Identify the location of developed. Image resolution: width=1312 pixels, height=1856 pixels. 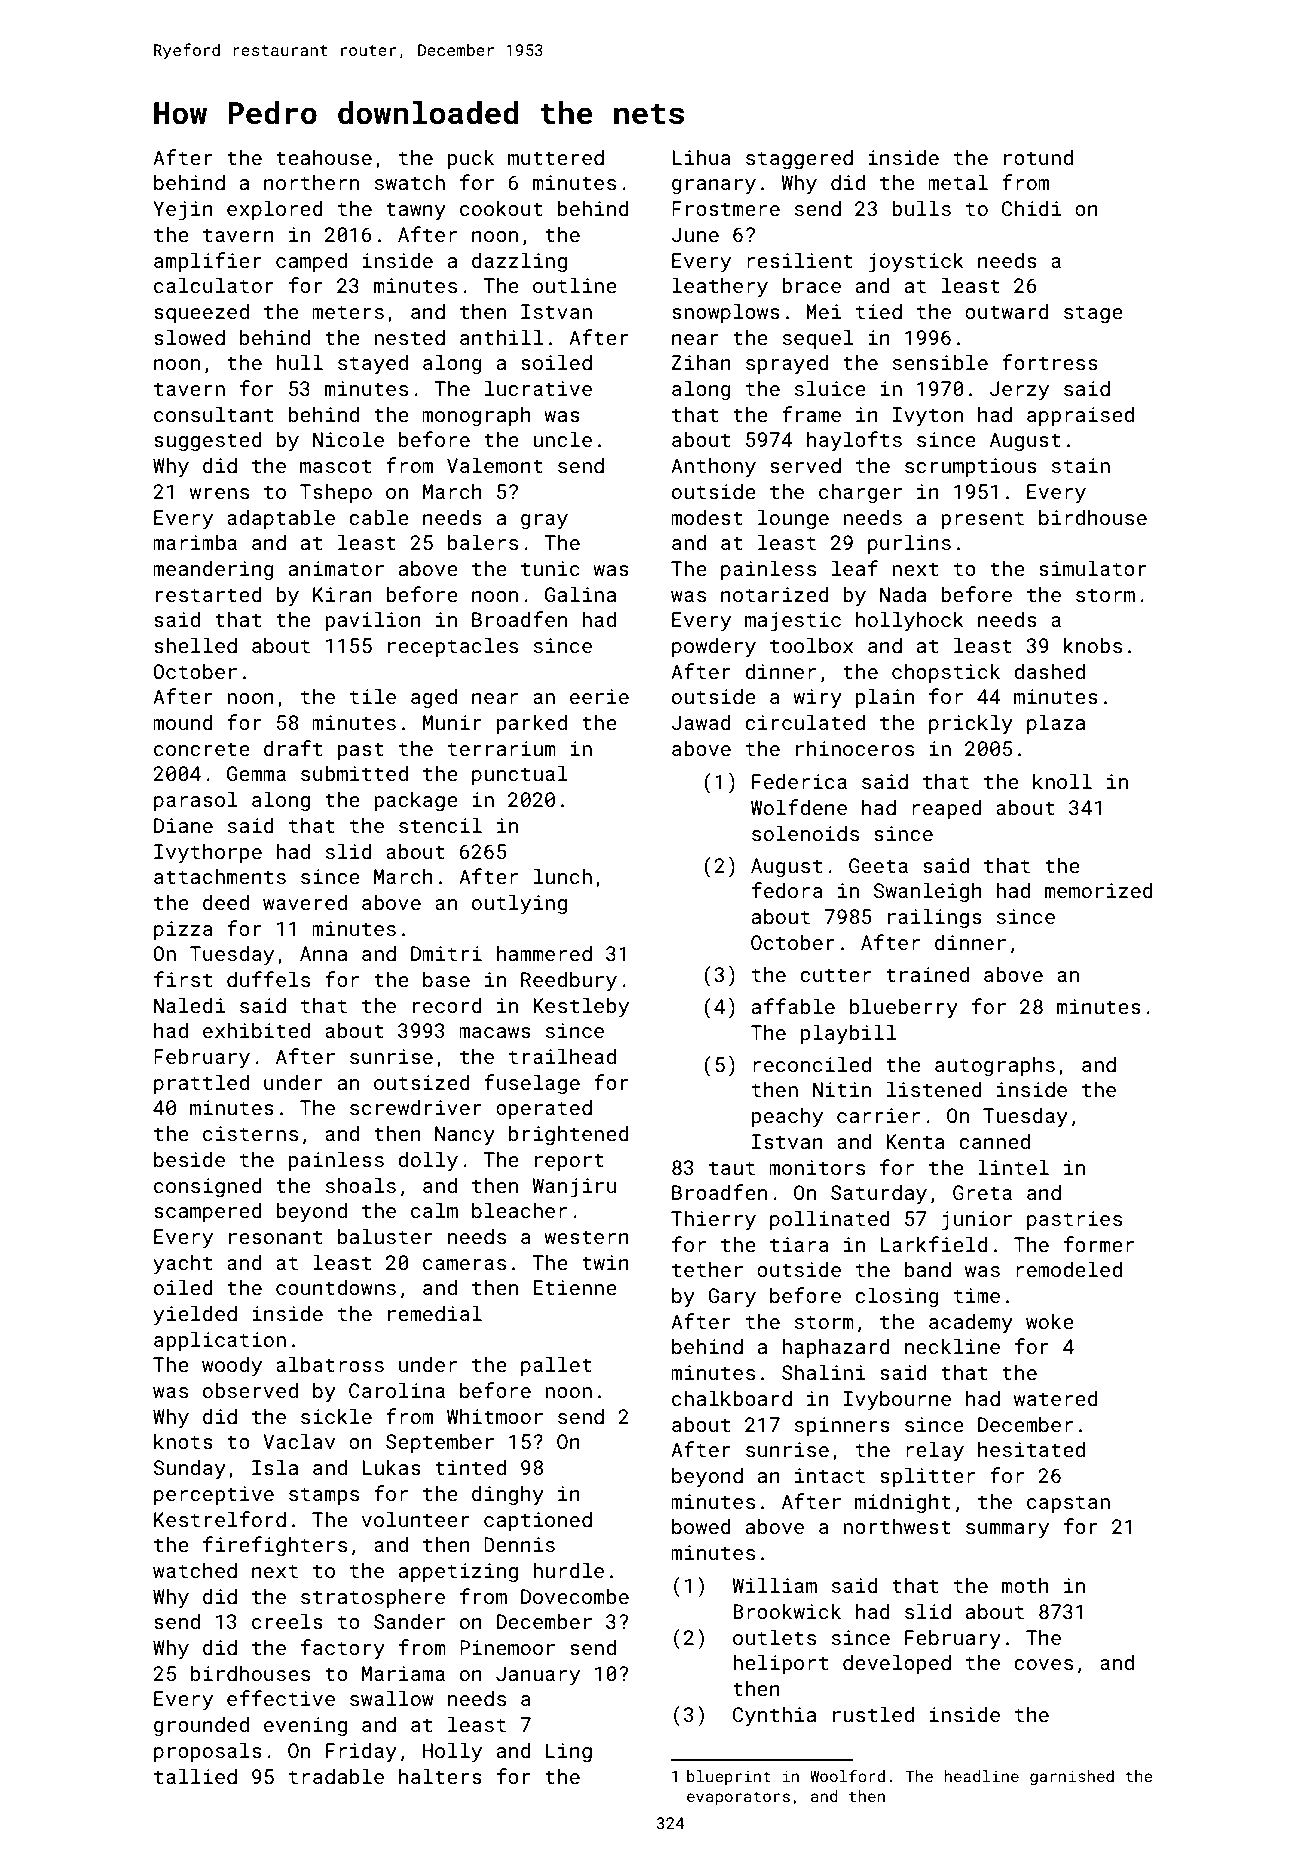
(897, 1664).
